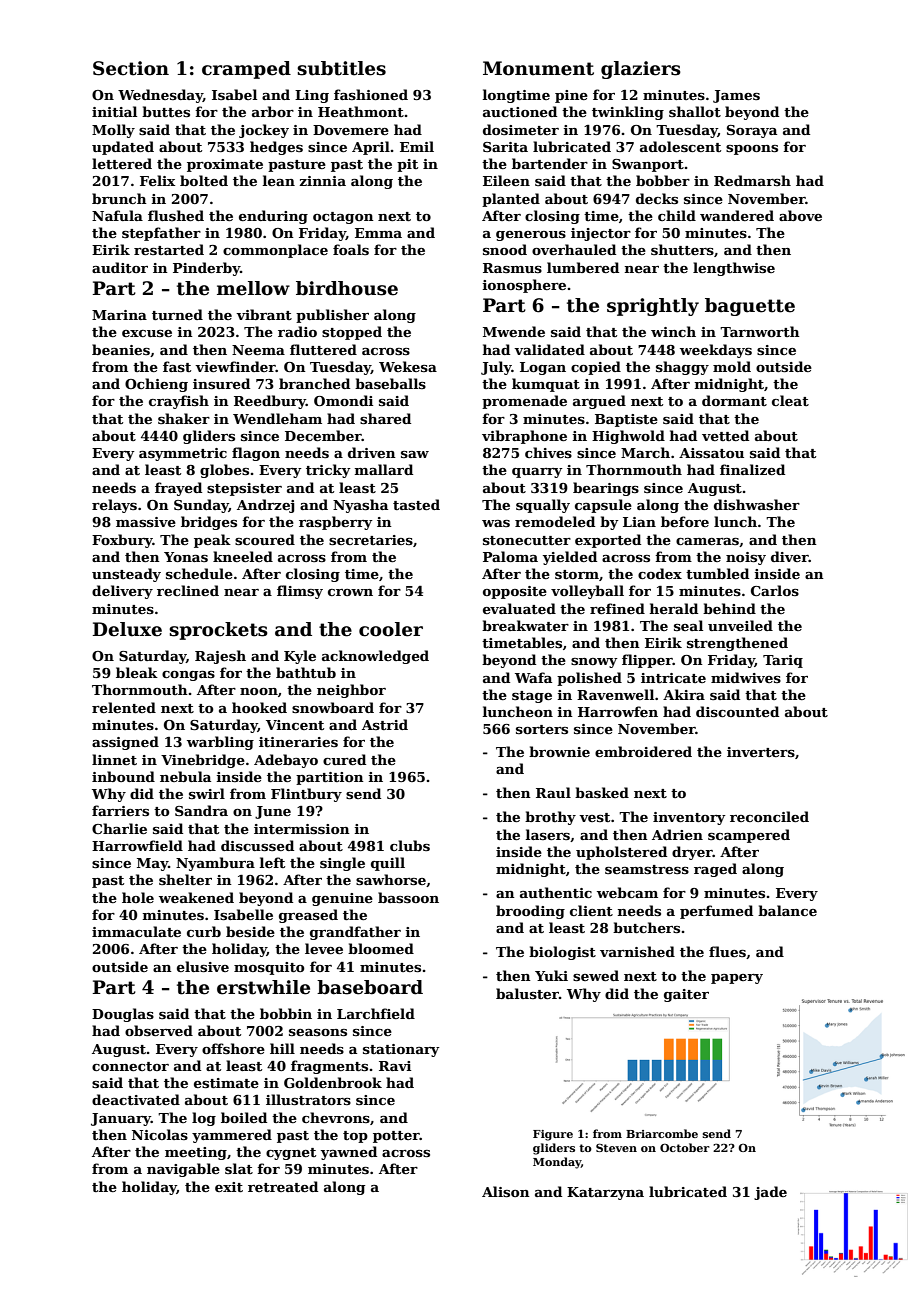 The width and height of the screenshot is (924, 1308). I want to click on stage, so click(532, 697).
